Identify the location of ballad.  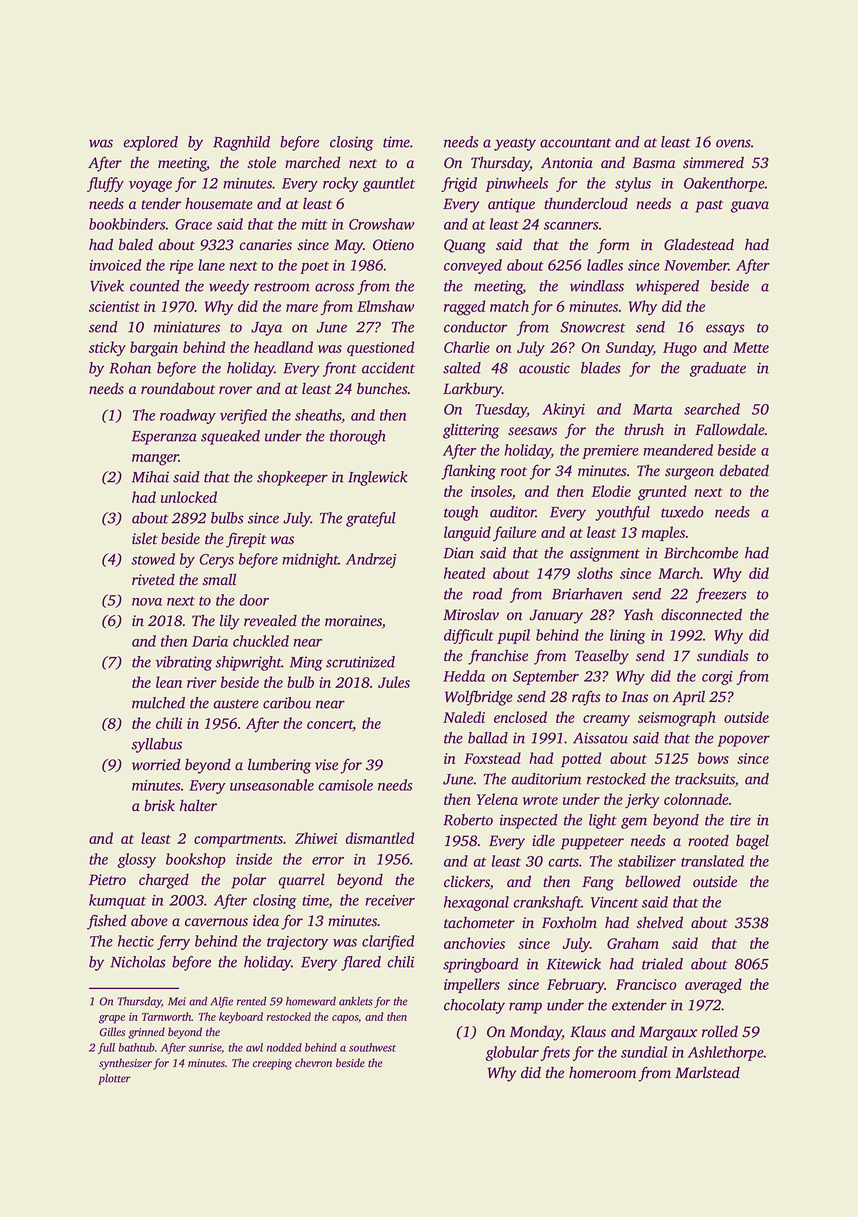
(488, 738).
